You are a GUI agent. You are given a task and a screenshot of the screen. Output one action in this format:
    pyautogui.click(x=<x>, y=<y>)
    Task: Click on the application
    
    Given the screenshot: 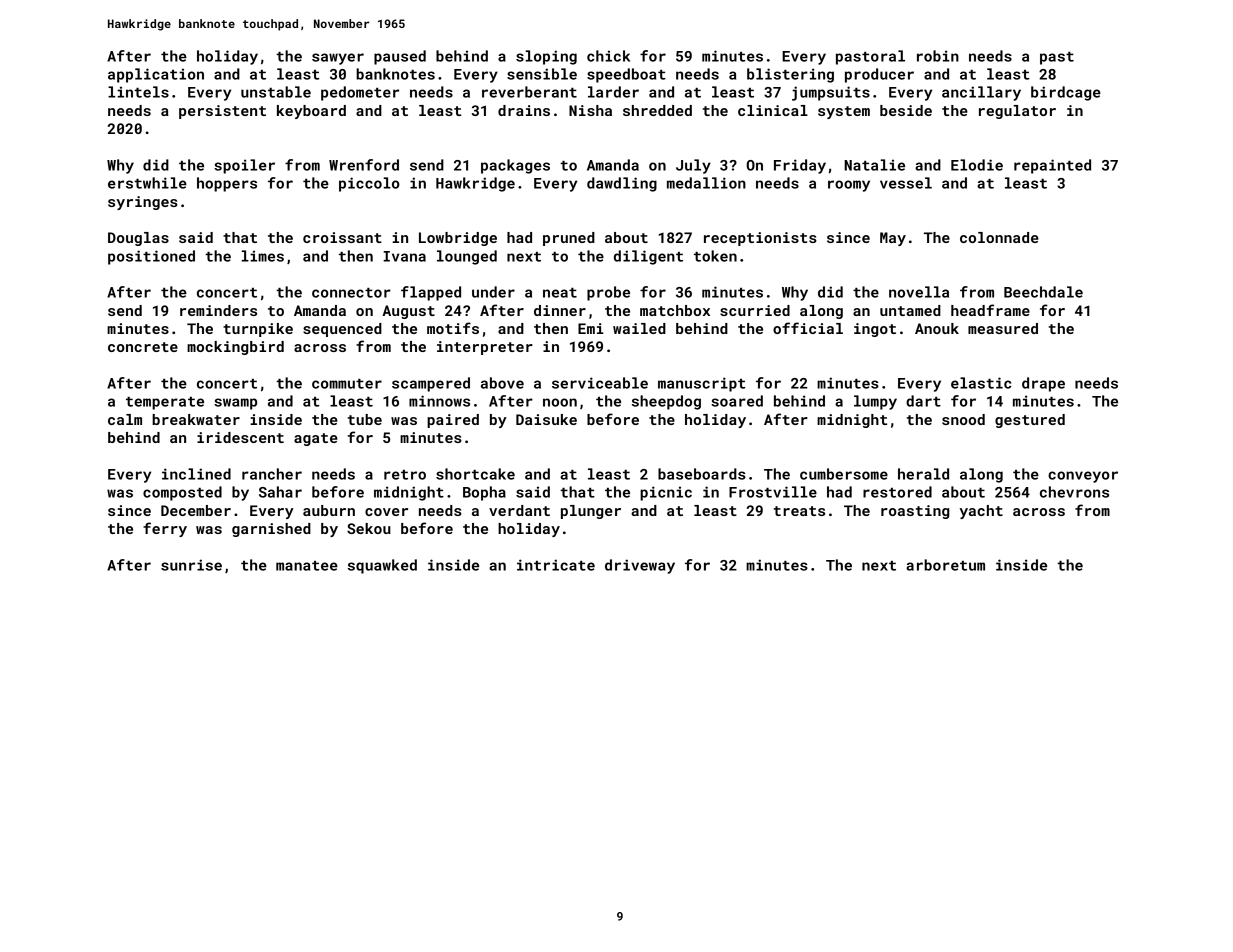 What is the action you would take?
    pyautogui.click(x=156, y=75)
